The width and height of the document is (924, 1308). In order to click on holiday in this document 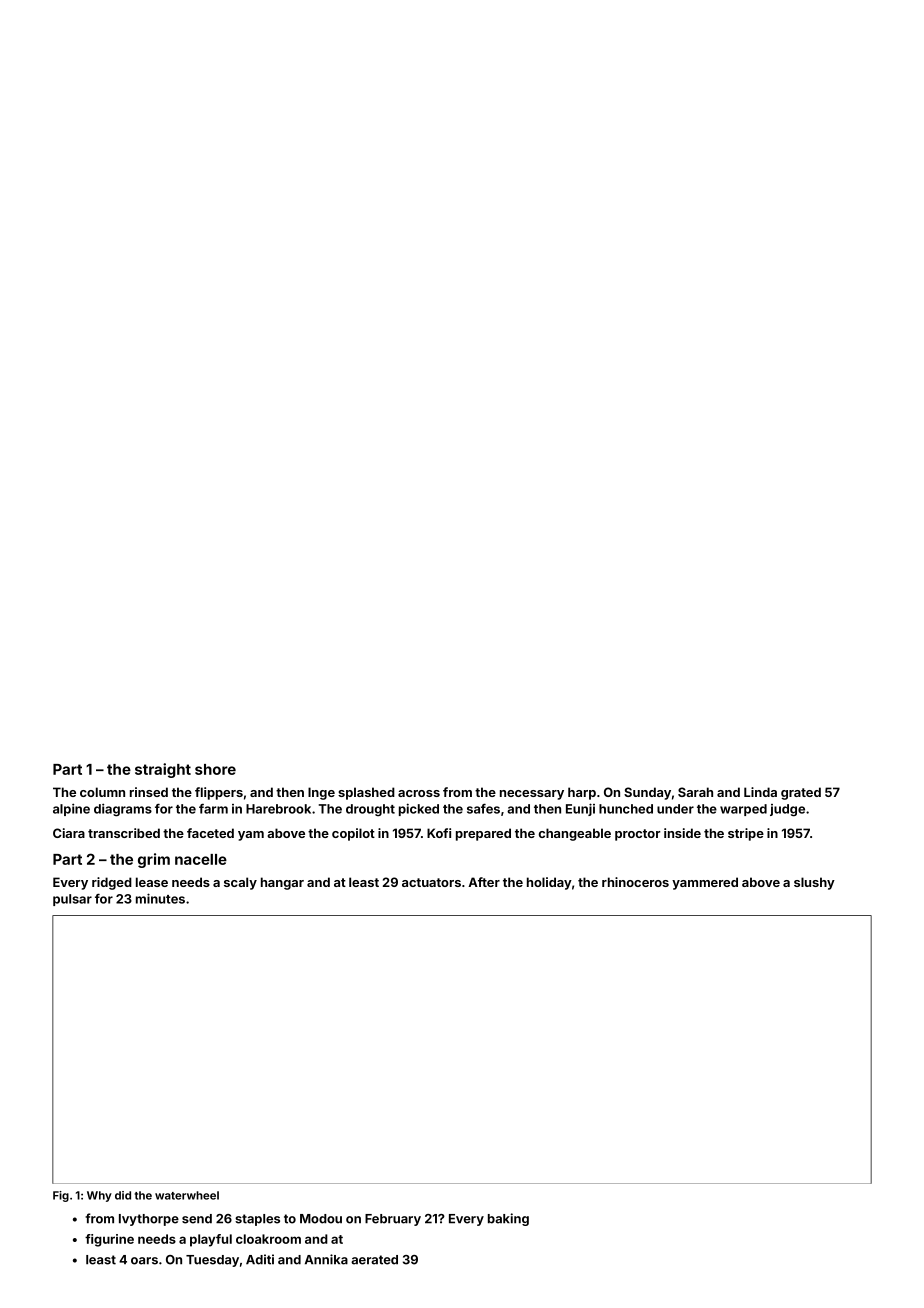, I will do `click(549, 883)`.
